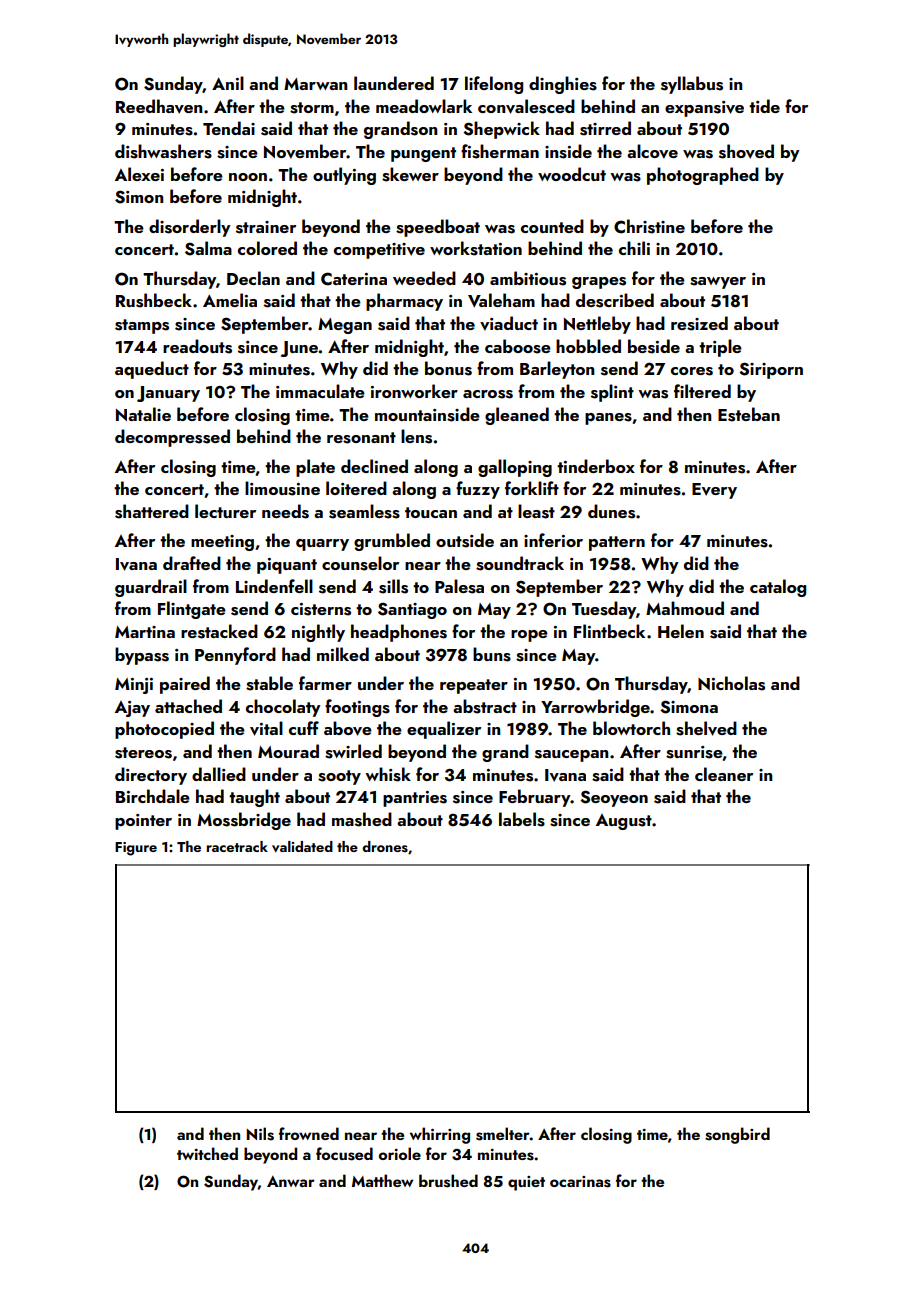 The image size is (924, 1314). I want to click on skewer, so click(410, 174).
